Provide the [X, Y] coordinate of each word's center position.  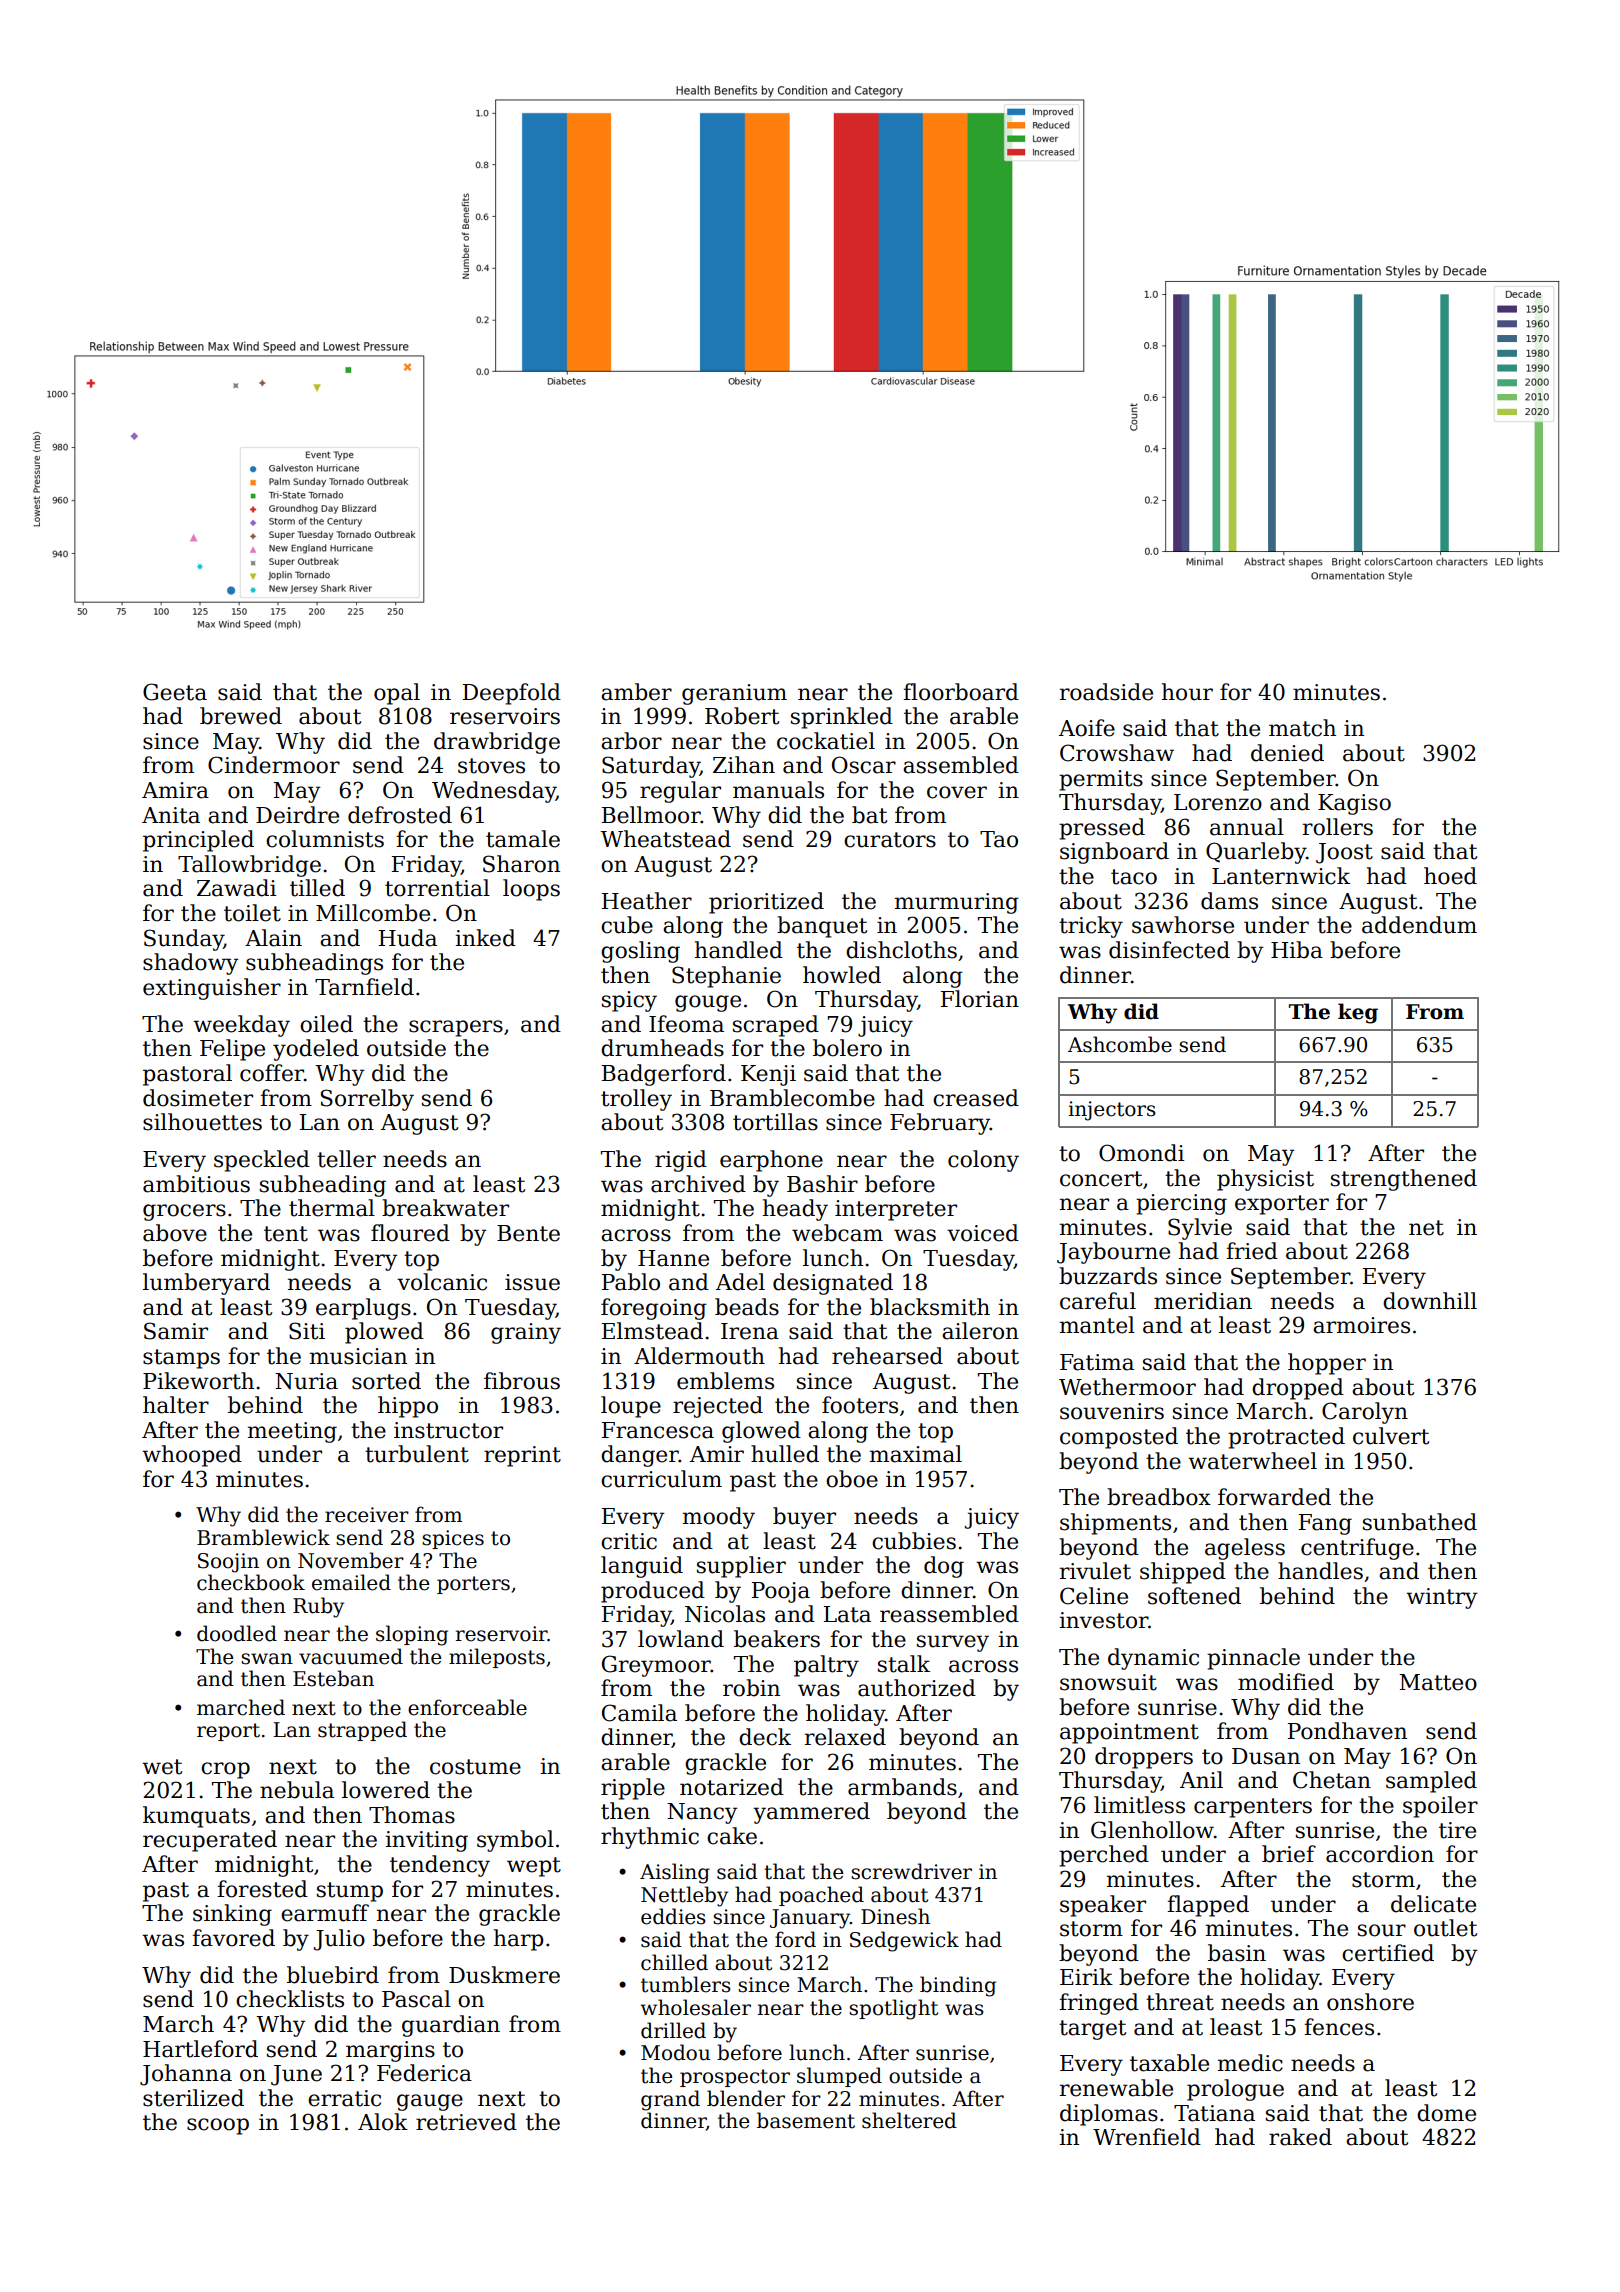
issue [532, 1282]
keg [1358, 1013]
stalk [904, 1664]
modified [1286, 1682]
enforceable [467, 1707]
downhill [1430, 1301]
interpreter [896, 1210]
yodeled [316, 1050]
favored [233, 1938]
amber [636, 692]
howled [842, 975]
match [1302, 728]
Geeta [175, 692]
